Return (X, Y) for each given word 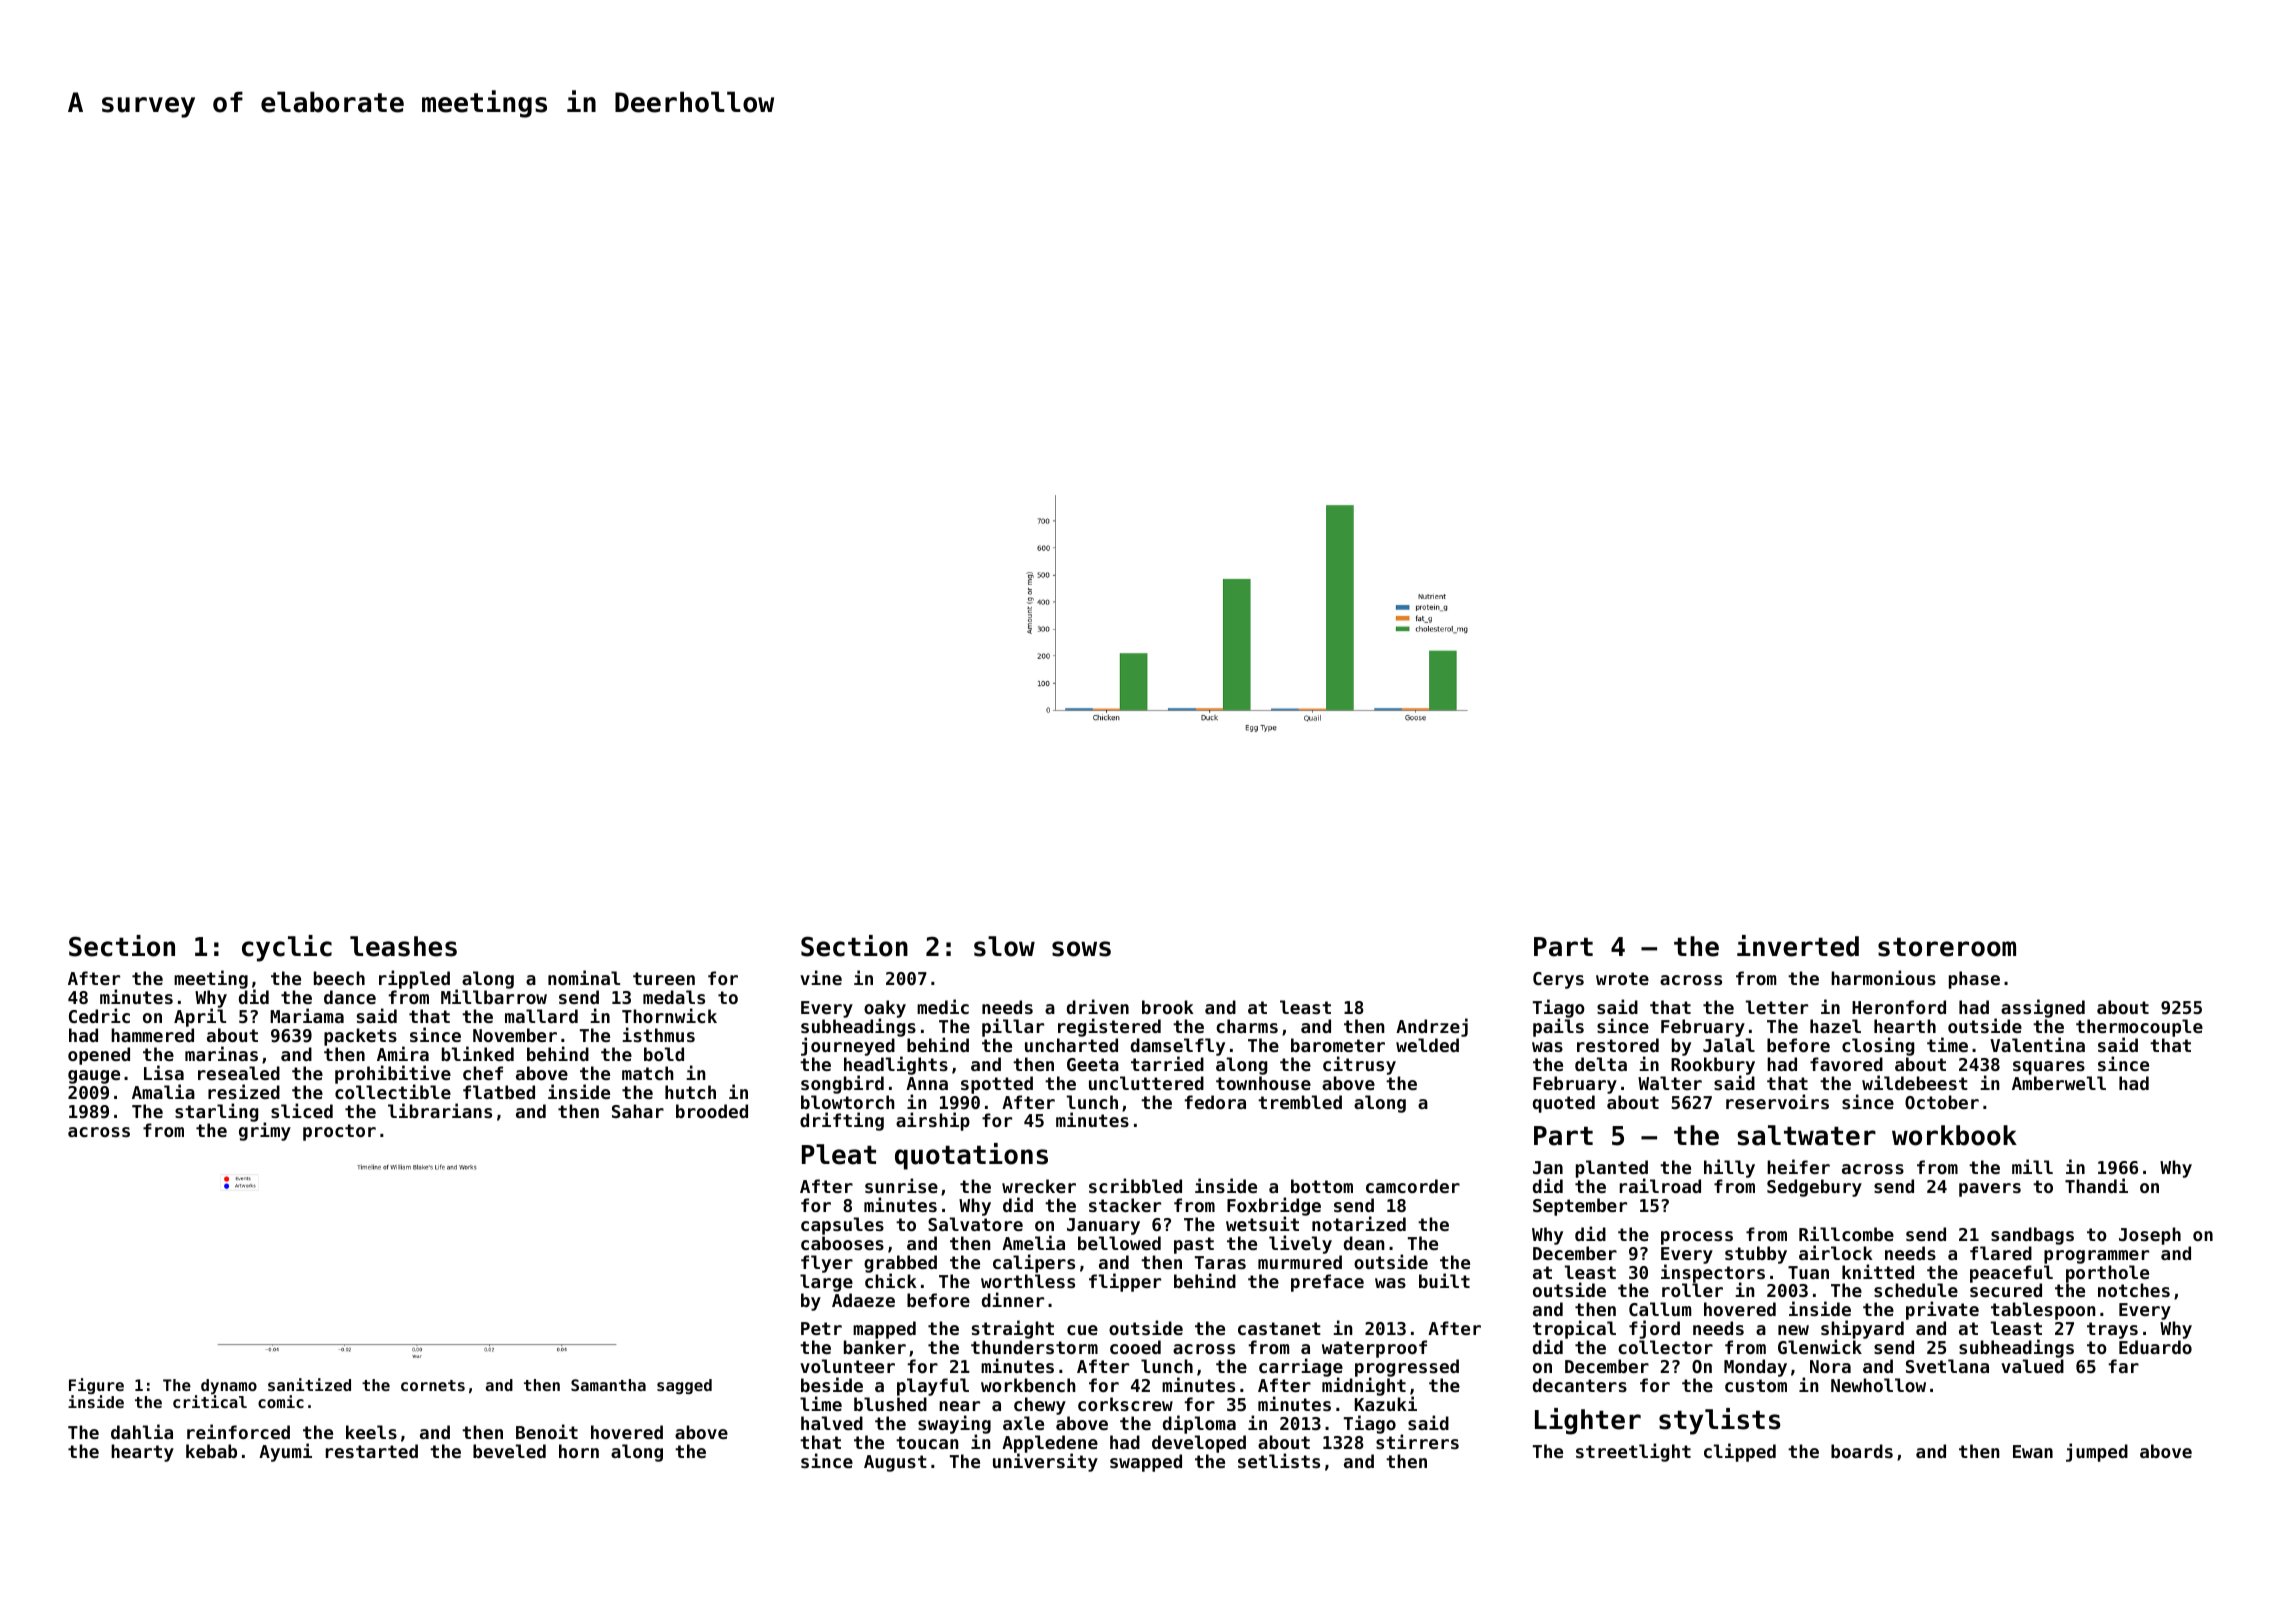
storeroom (1947, 947)
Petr (821, 1328)
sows (1081, 949)
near (959, 1406)
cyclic (287, 948)
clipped (1740, 1452)
